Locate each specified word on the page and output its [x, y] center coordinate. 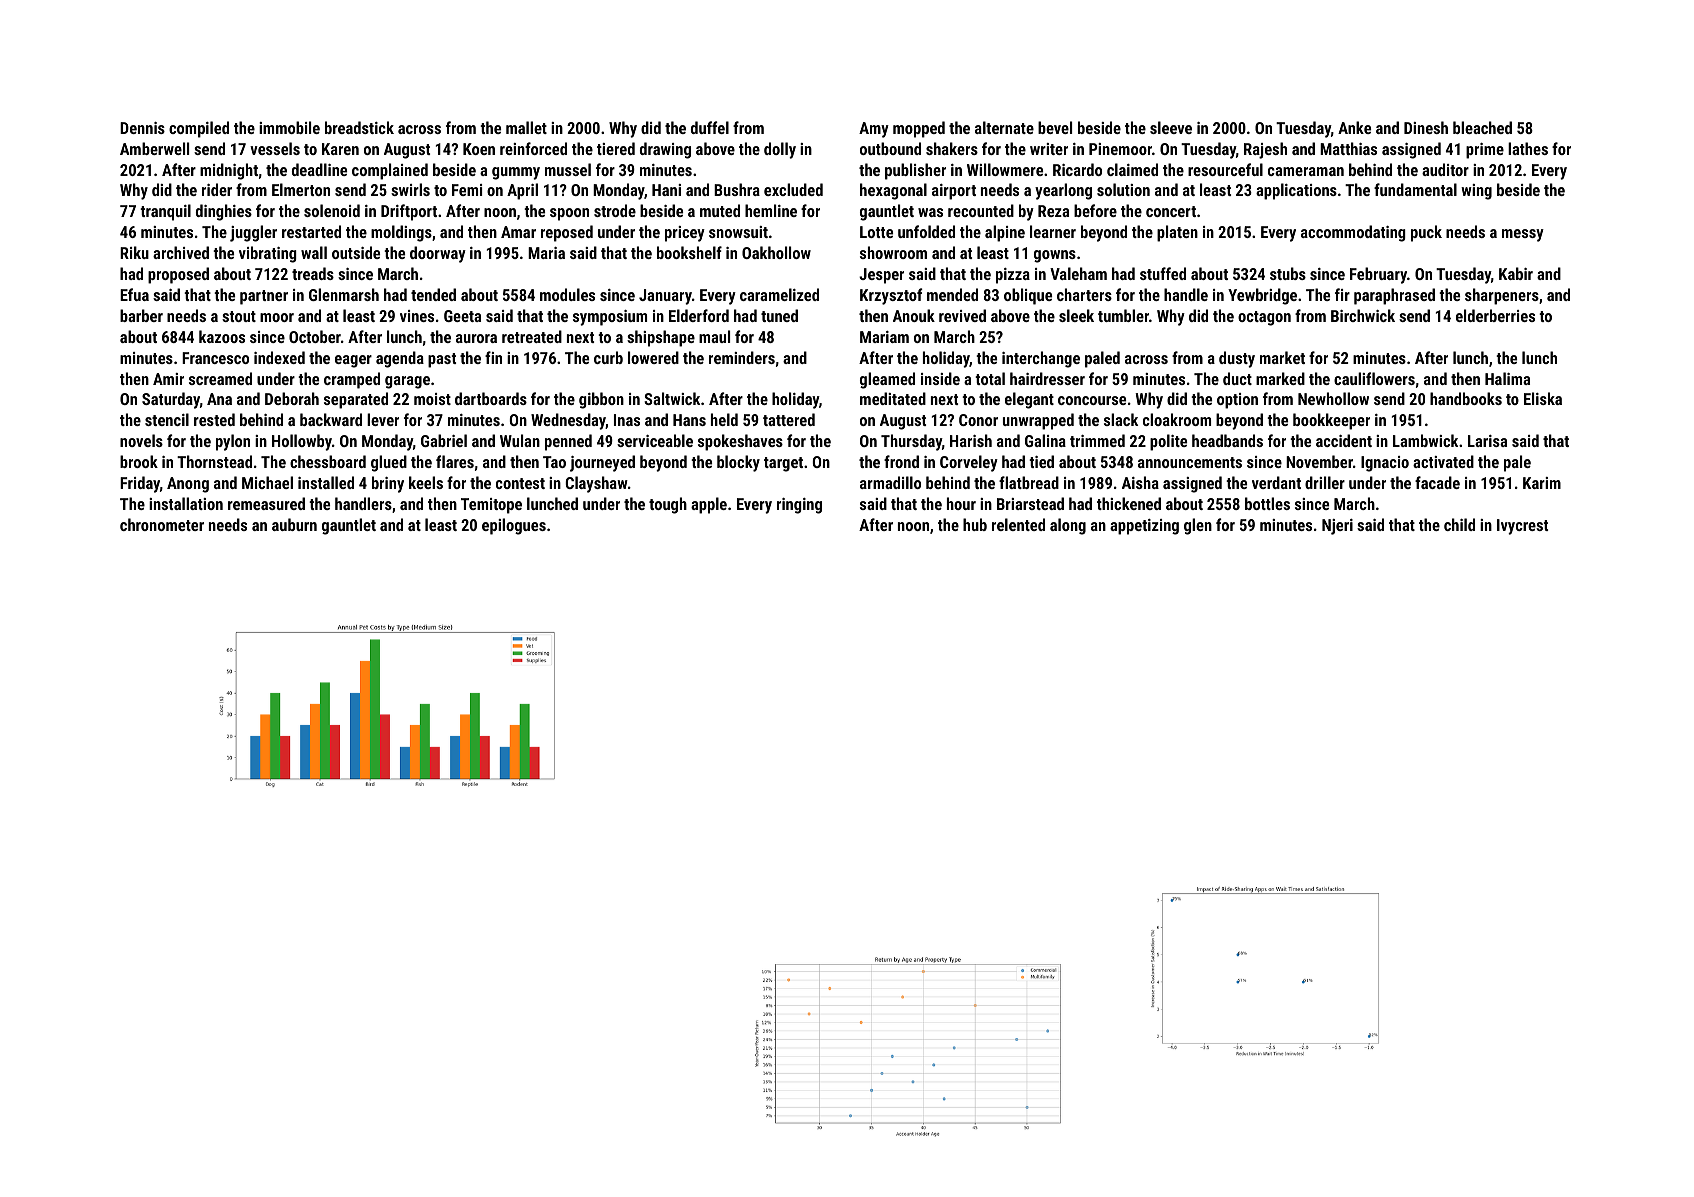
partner [264, 297]
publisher [915, 171]
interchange [1041, 359]
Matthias [1348, 148]
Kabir [1516, 273]
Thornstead [214, 461]
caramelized [779, 294]
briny [388, 484]
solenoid [332, 210]
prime [1485, 151]
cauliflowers [1374, 378]
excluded [793, 189]
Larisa [1487, 441]
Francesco [215, 358]
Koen [479, 149]
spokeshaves [740, 442]
